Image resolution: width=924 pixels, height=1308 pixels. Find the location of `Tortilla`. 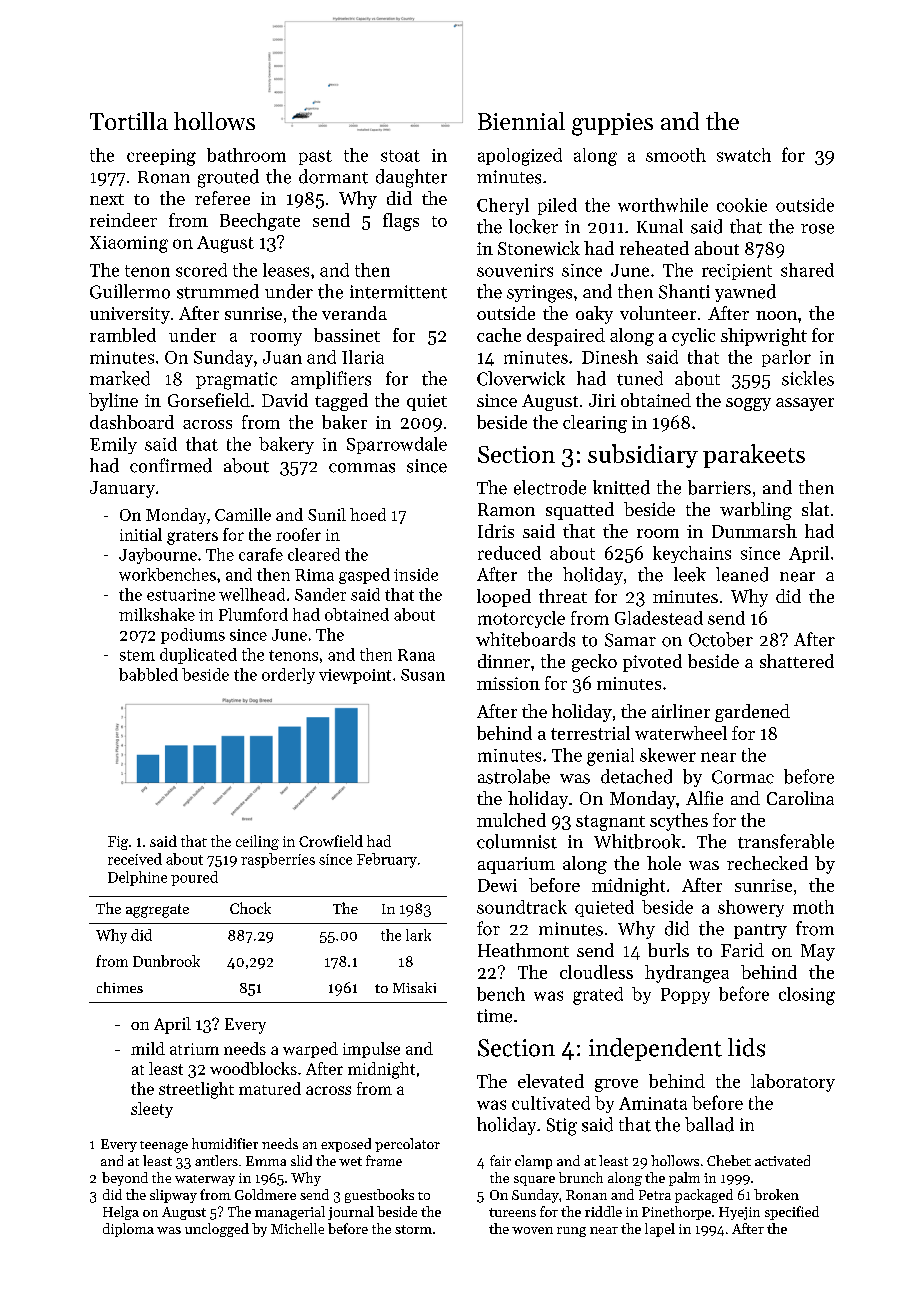

Tortilla is located at coordinates (129, 121).
